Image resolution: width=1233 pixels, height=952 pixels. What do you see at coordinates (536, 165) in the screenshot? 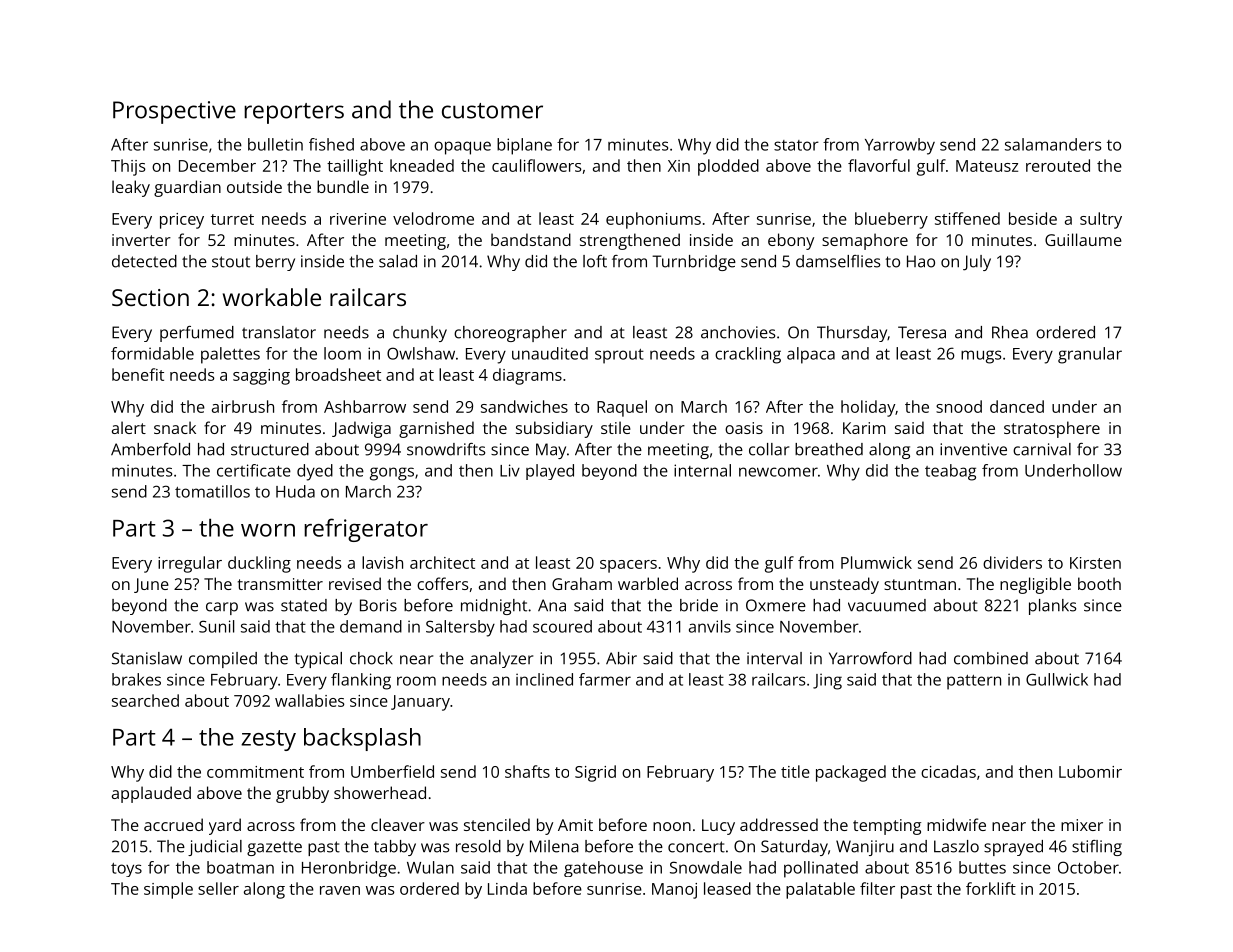
I see `cauliflowers` at bounding box center [536, 165].
